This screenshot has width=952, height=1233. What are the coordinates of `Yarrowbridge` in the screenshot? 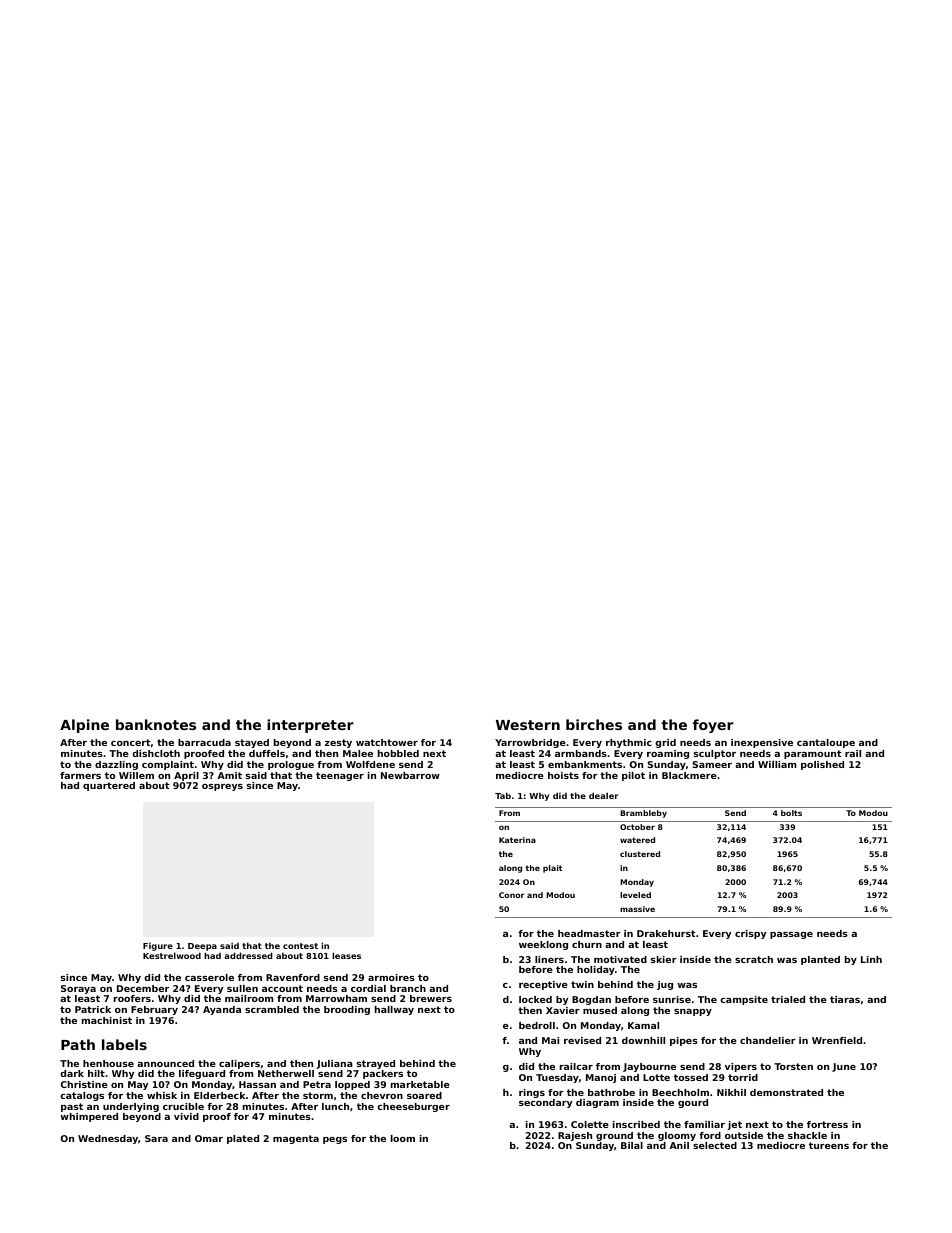 It's located at (530, 743).
